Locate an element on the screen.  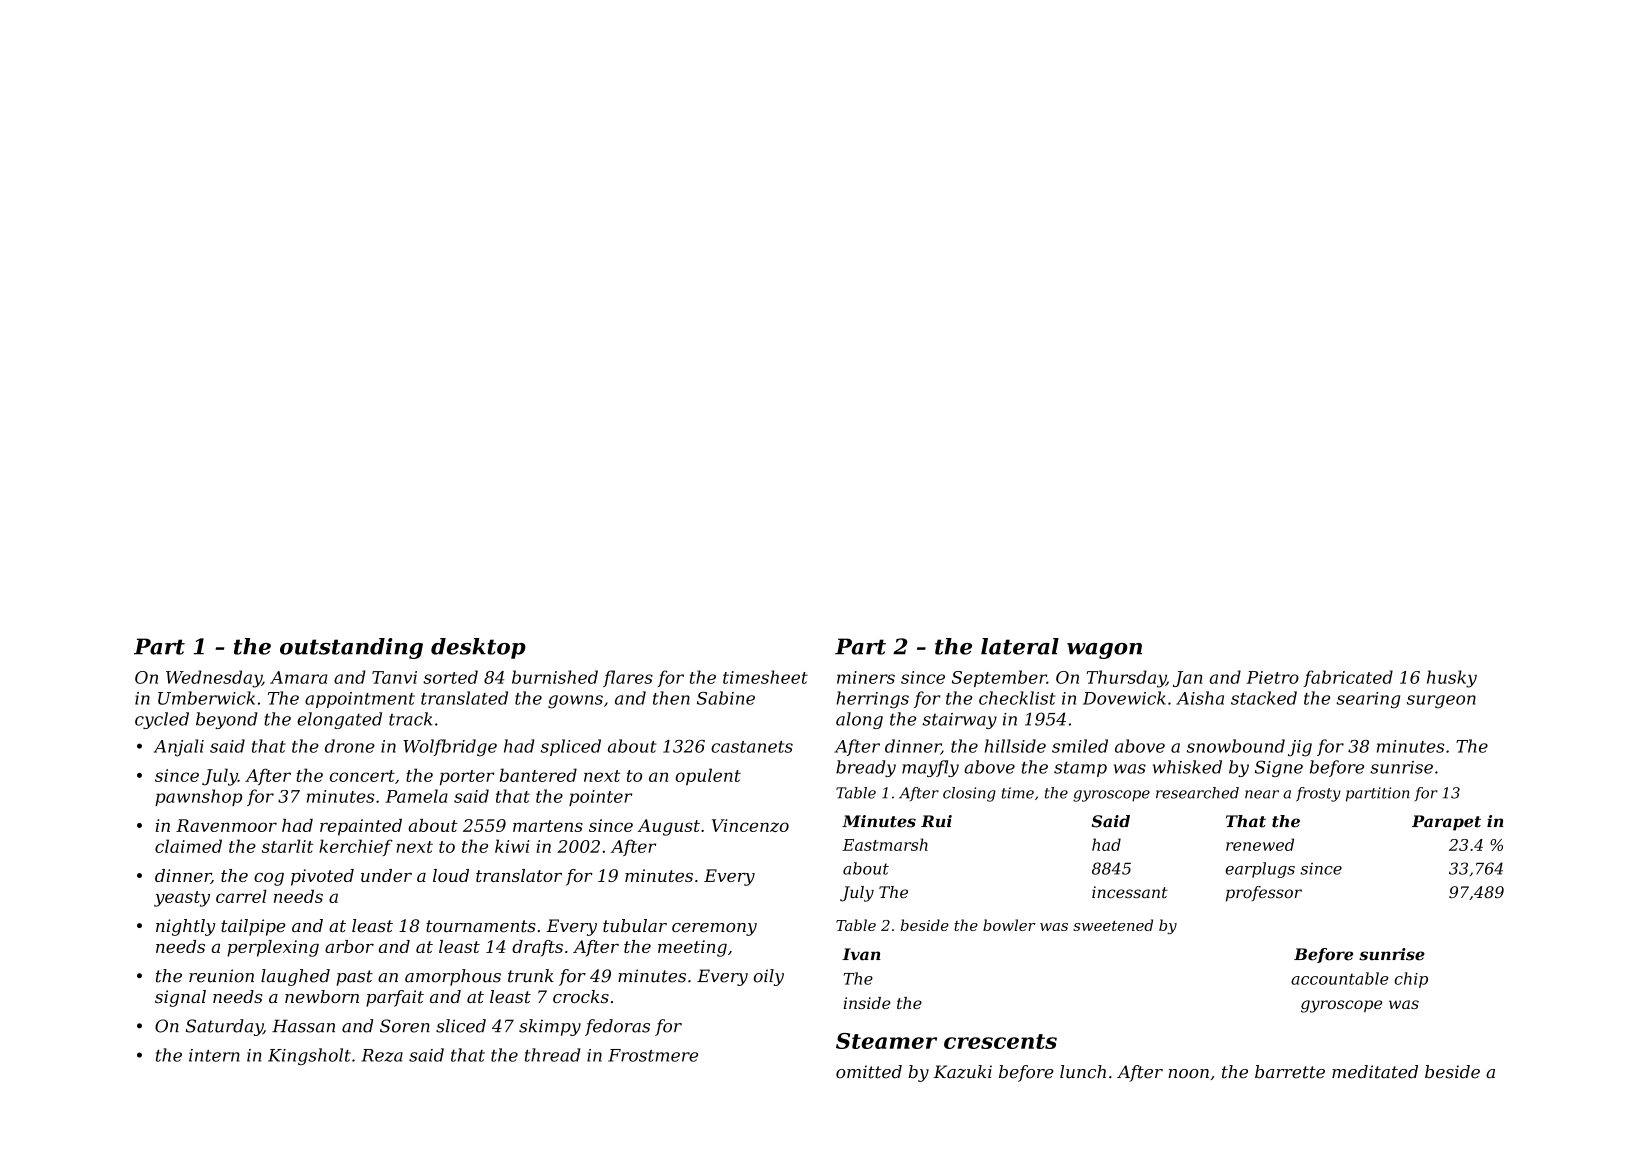
thread is located at coordinates (552, 1055).
